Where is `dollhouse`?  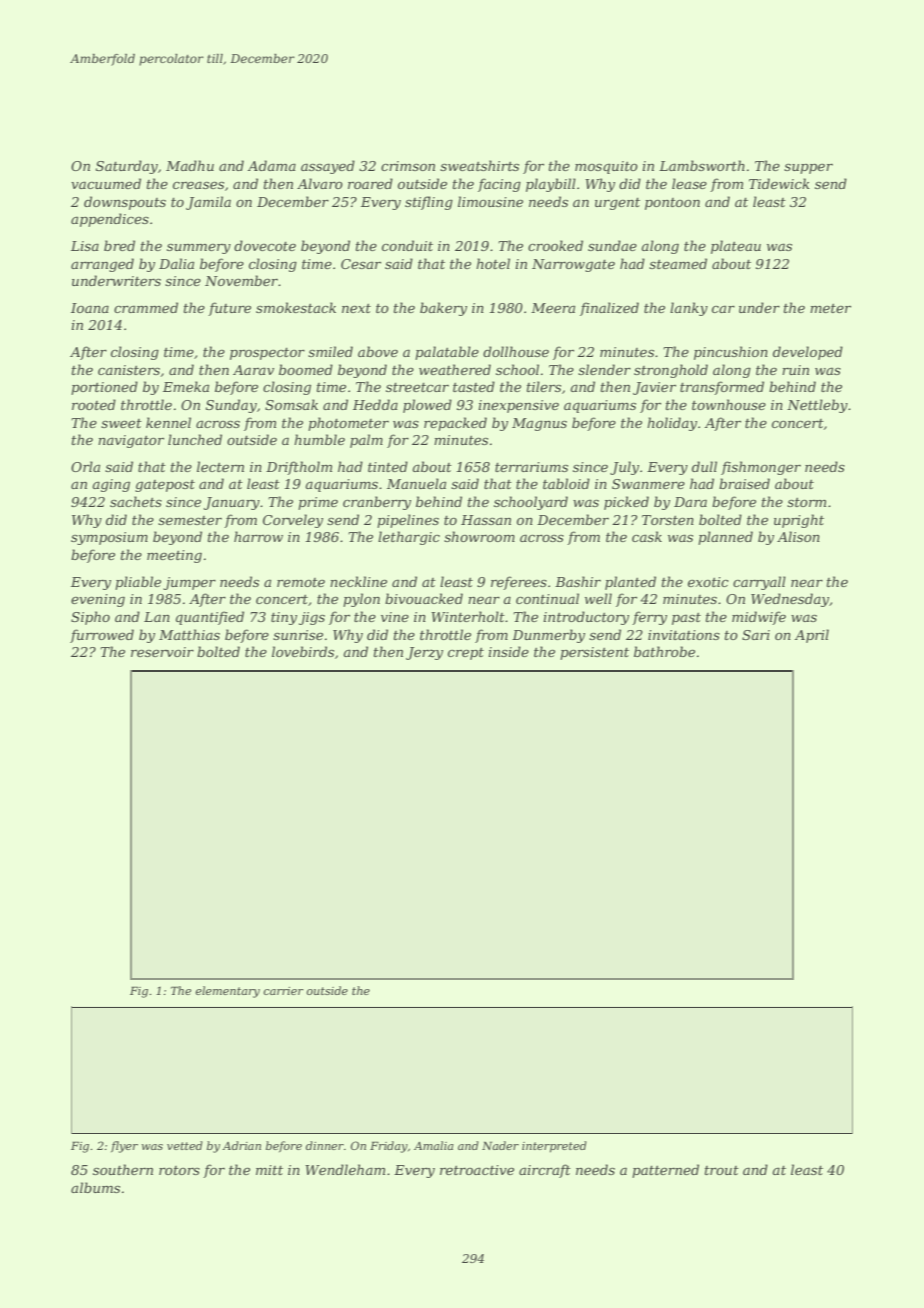 dollhouse is located at coordinates (516, 351).
